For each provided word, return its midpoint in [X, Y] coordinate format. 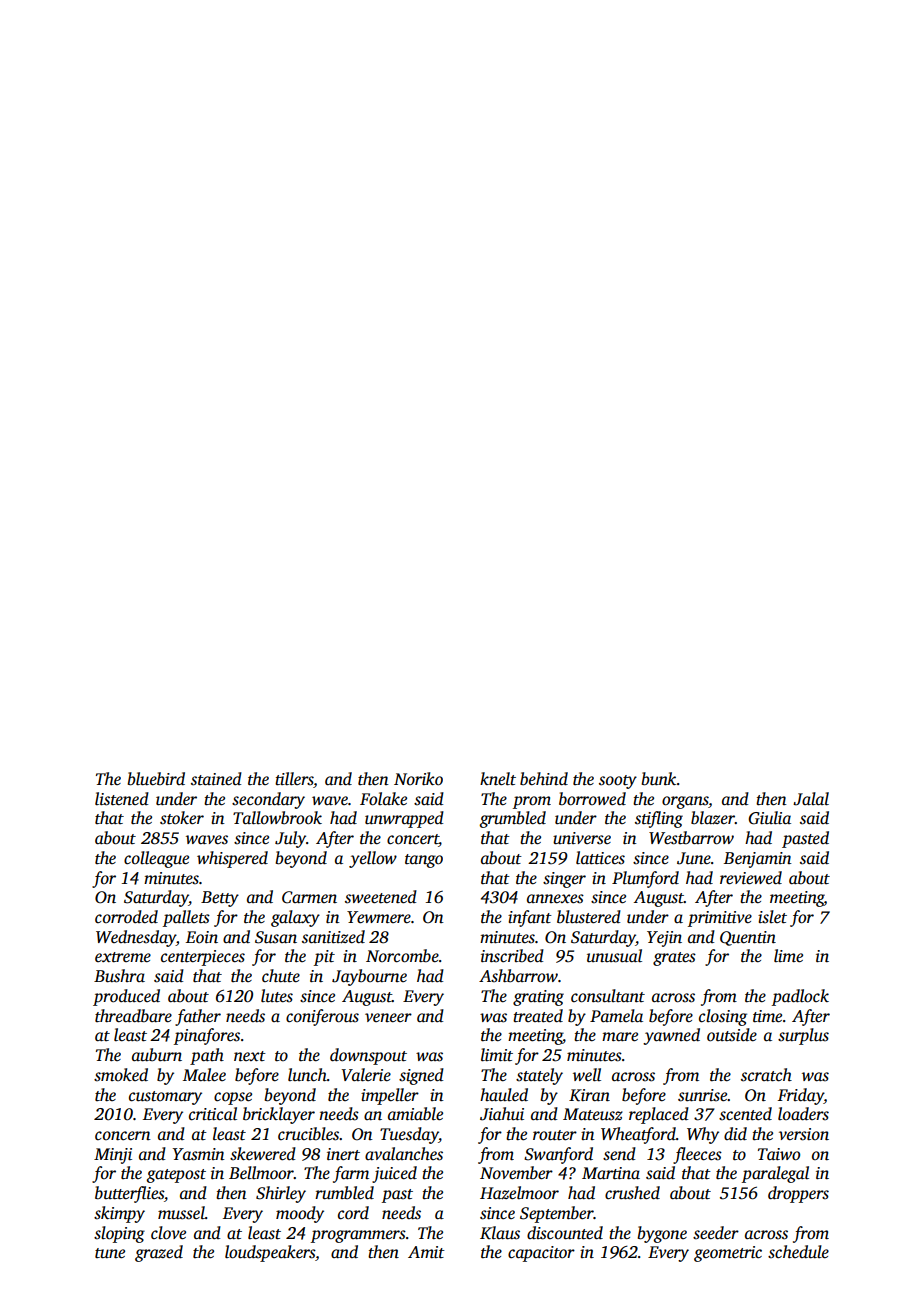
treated [538, 1016]
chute [281, 976]
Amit [426, 1252]
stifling [659, 819]
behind [544, 779]
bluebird [156, 779]
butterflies [129, 1194]
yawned [671, 1036]
